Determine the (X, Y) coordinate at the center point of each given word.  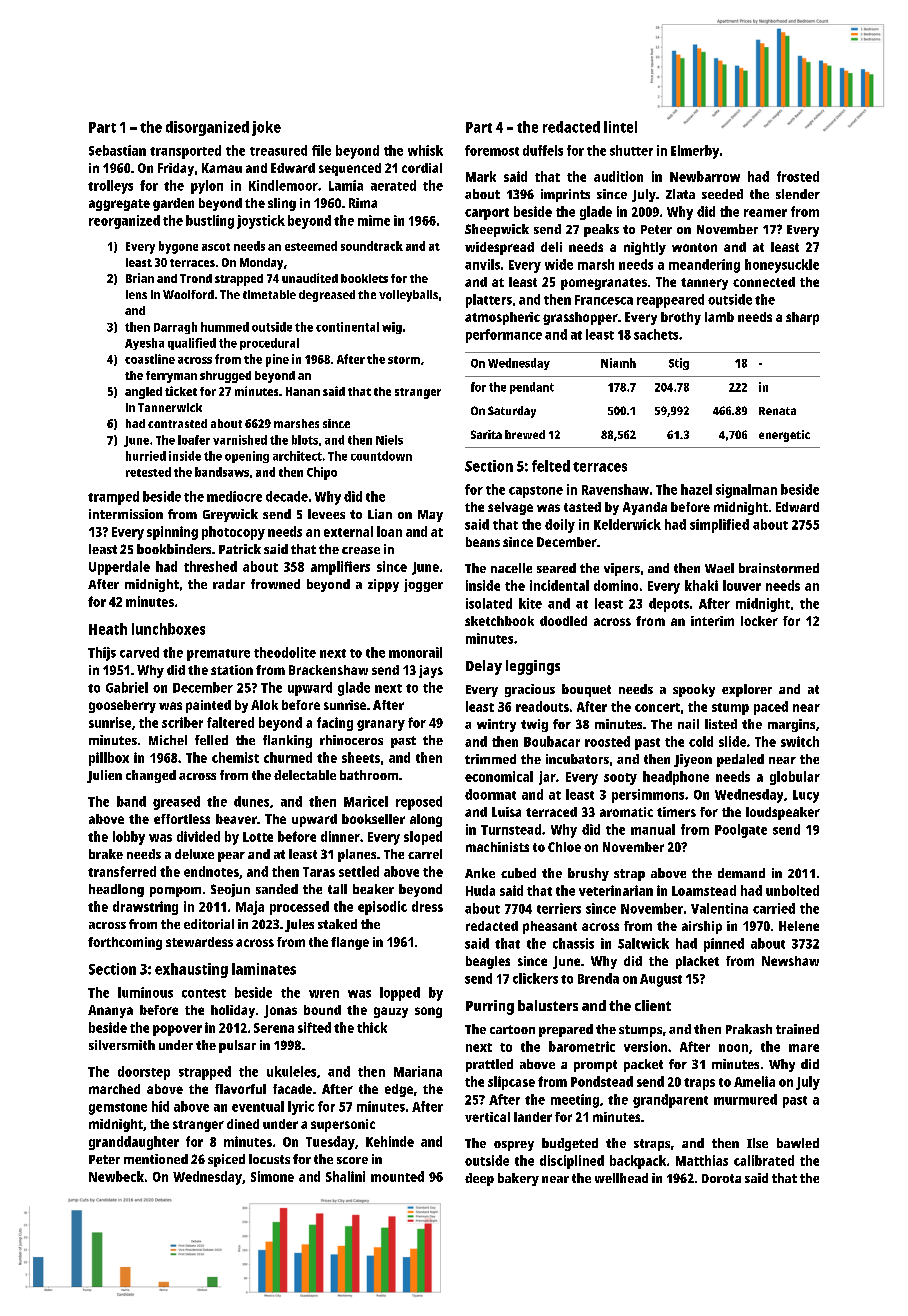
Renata (777, 411)
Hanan (303, 391)
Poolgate (741, 831)
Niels (389, 440)
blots (305, 440)
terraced (551, 812)
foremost (492, 150)
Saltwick (643, 943)
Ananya (110, 1011)
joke (266, 128)
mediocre (234, 496)
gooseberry (122, 706)
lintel (620, 127)
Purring (490, 1007)
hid (160, 1106)
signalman (746, 491)
